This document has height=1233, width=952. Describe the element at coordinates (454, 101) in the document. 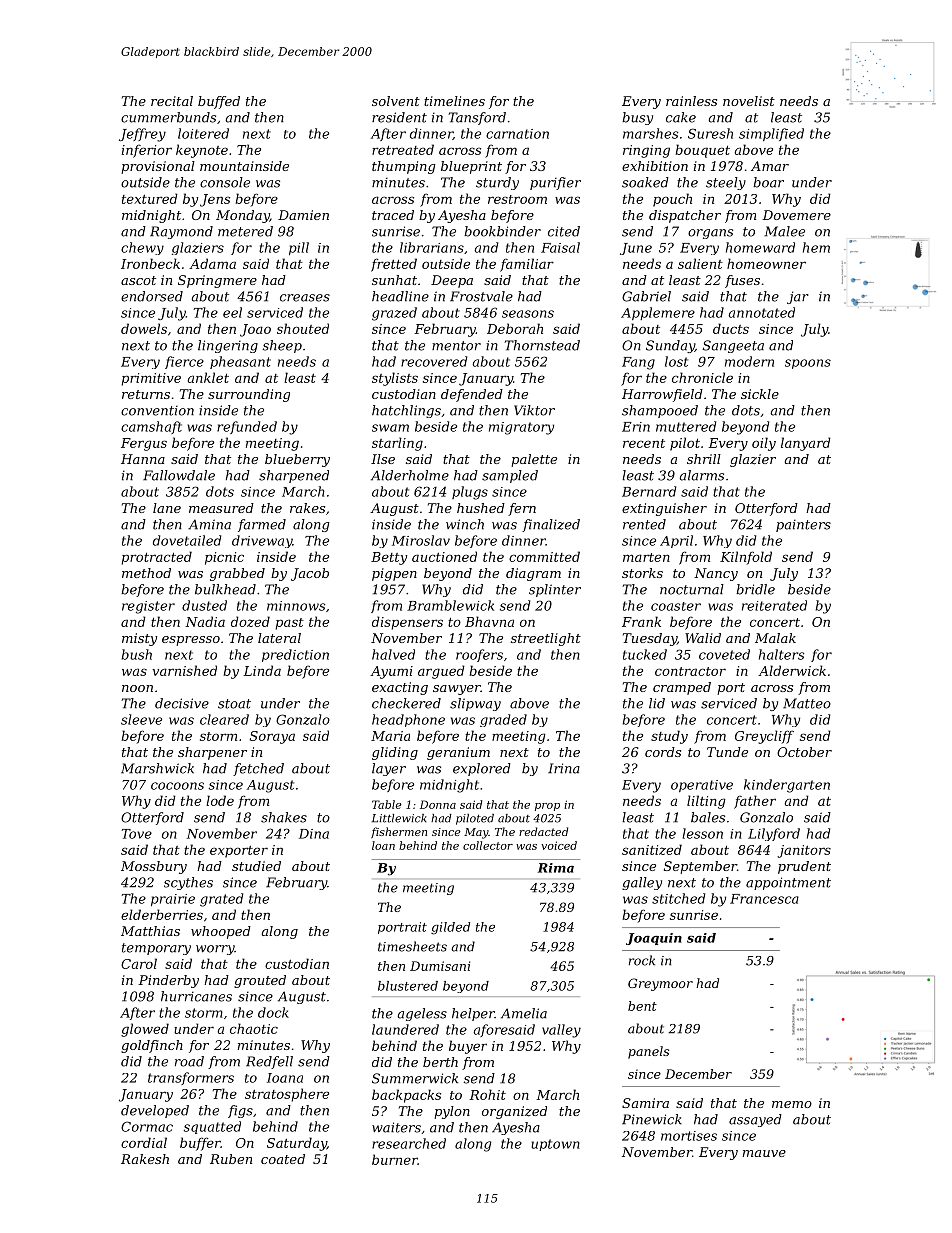

I see `timelines` at that location.
